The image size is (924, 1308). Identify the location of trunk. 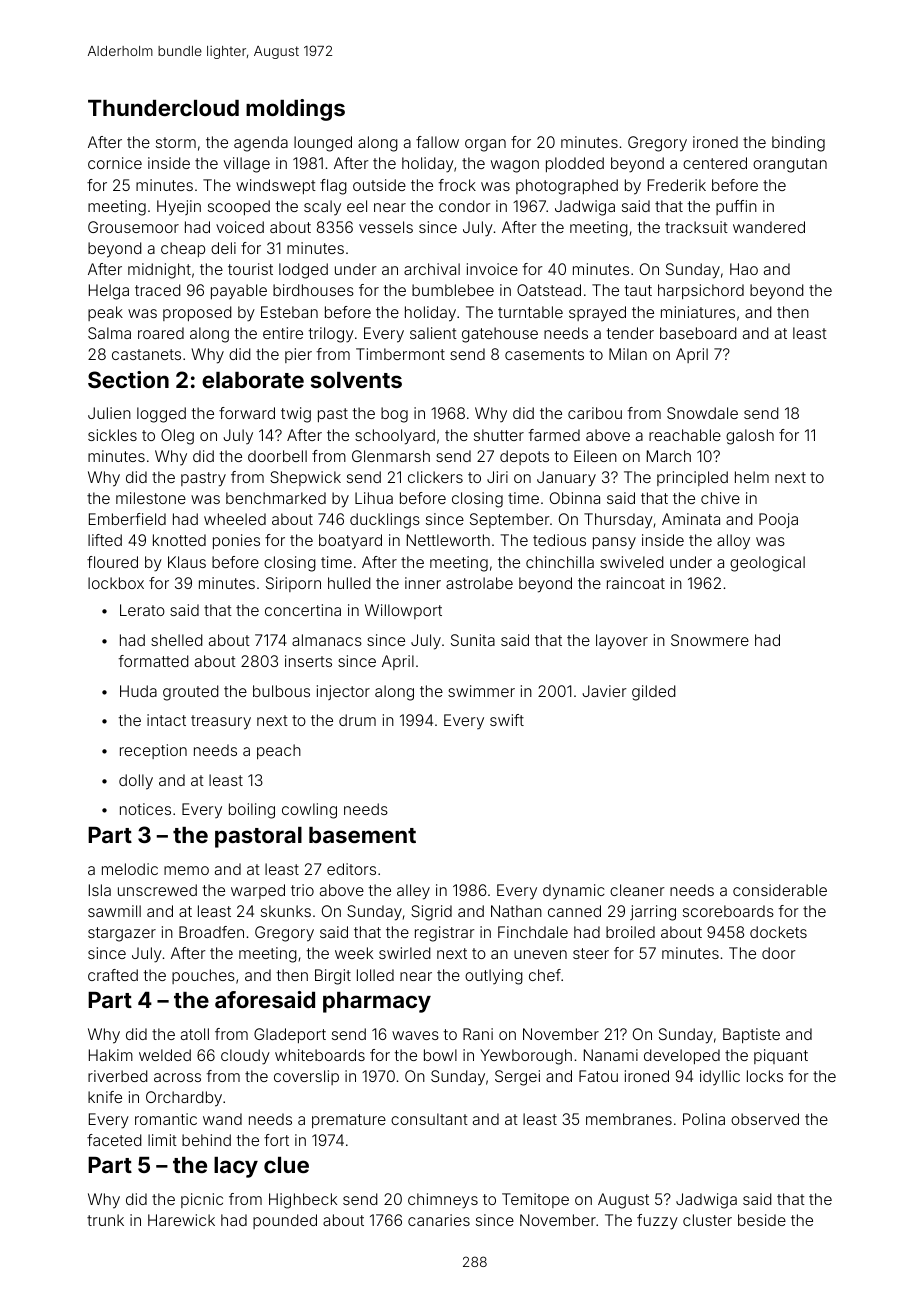
(105, 1220).
